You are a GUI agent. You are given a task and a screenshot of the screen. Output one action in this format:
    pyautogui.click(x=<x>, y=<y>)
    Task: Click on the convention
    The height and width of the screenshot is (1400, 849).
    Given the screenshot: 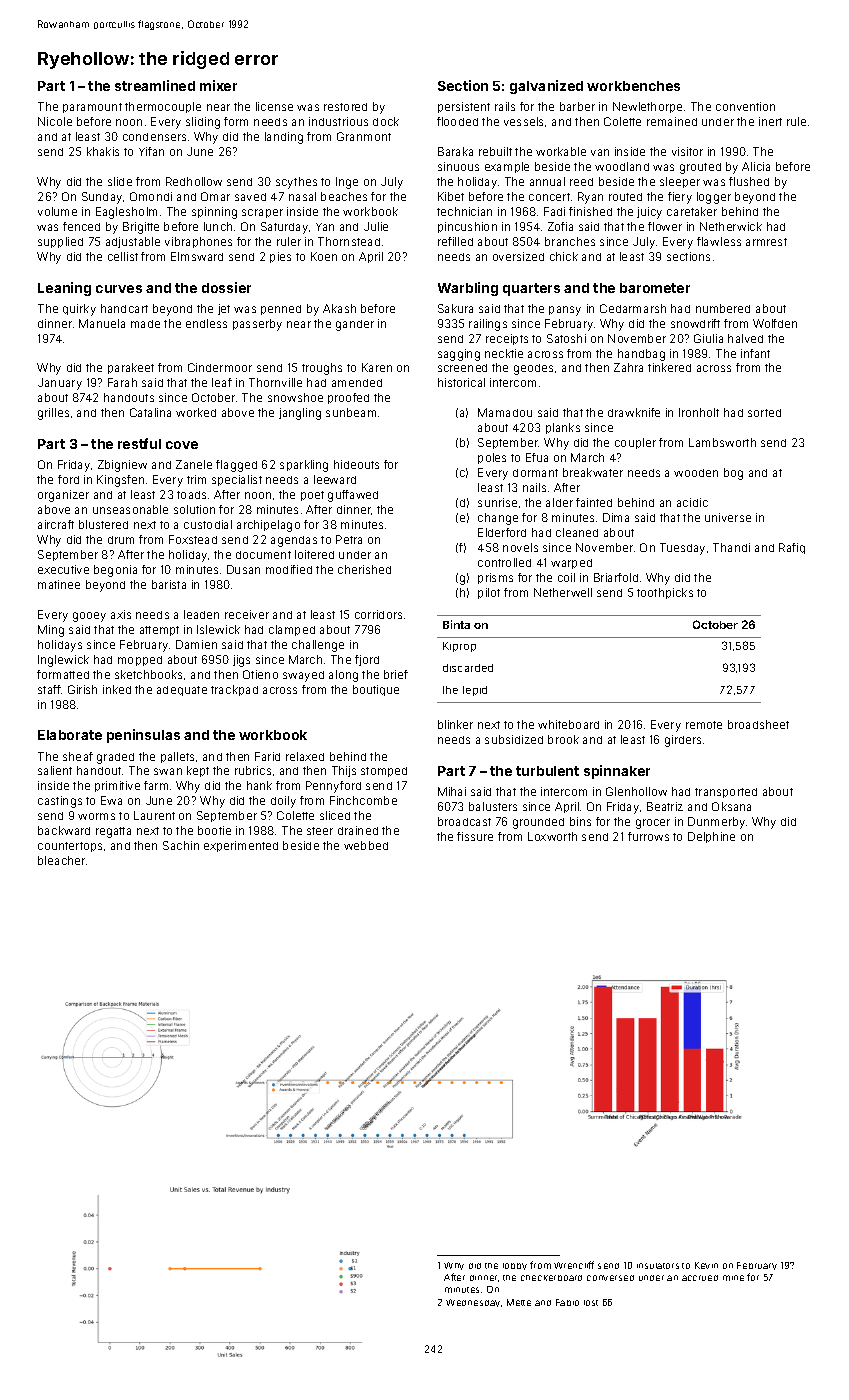 What is the action you would take?
    pyautogui.click(x=745, y=106)
